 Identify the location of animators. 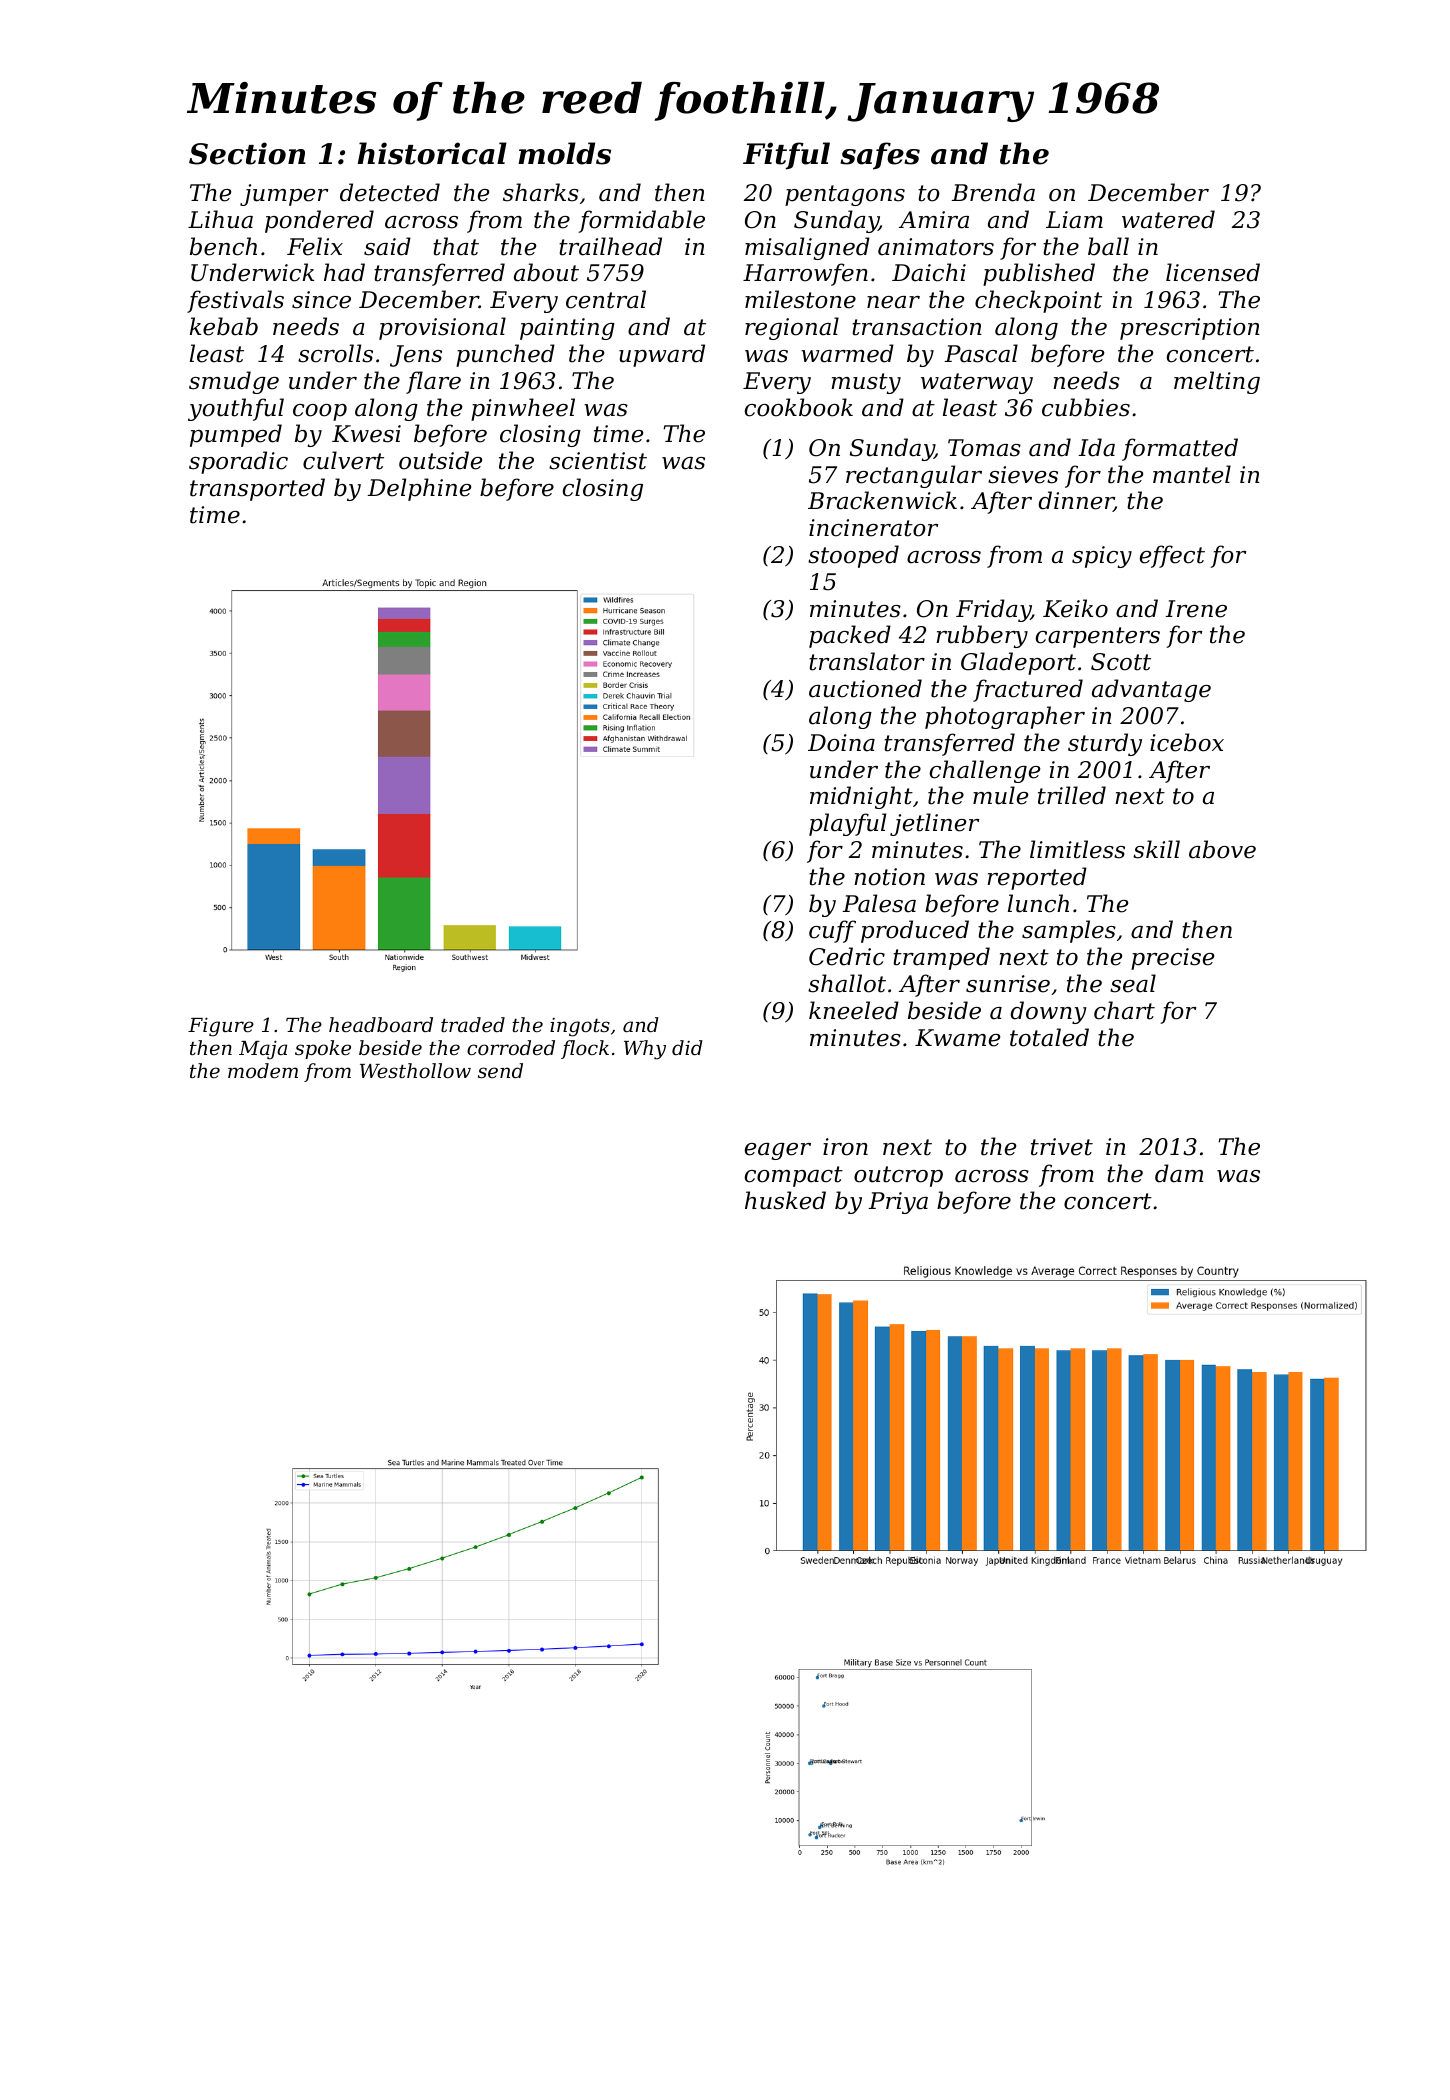
(936, 247).
